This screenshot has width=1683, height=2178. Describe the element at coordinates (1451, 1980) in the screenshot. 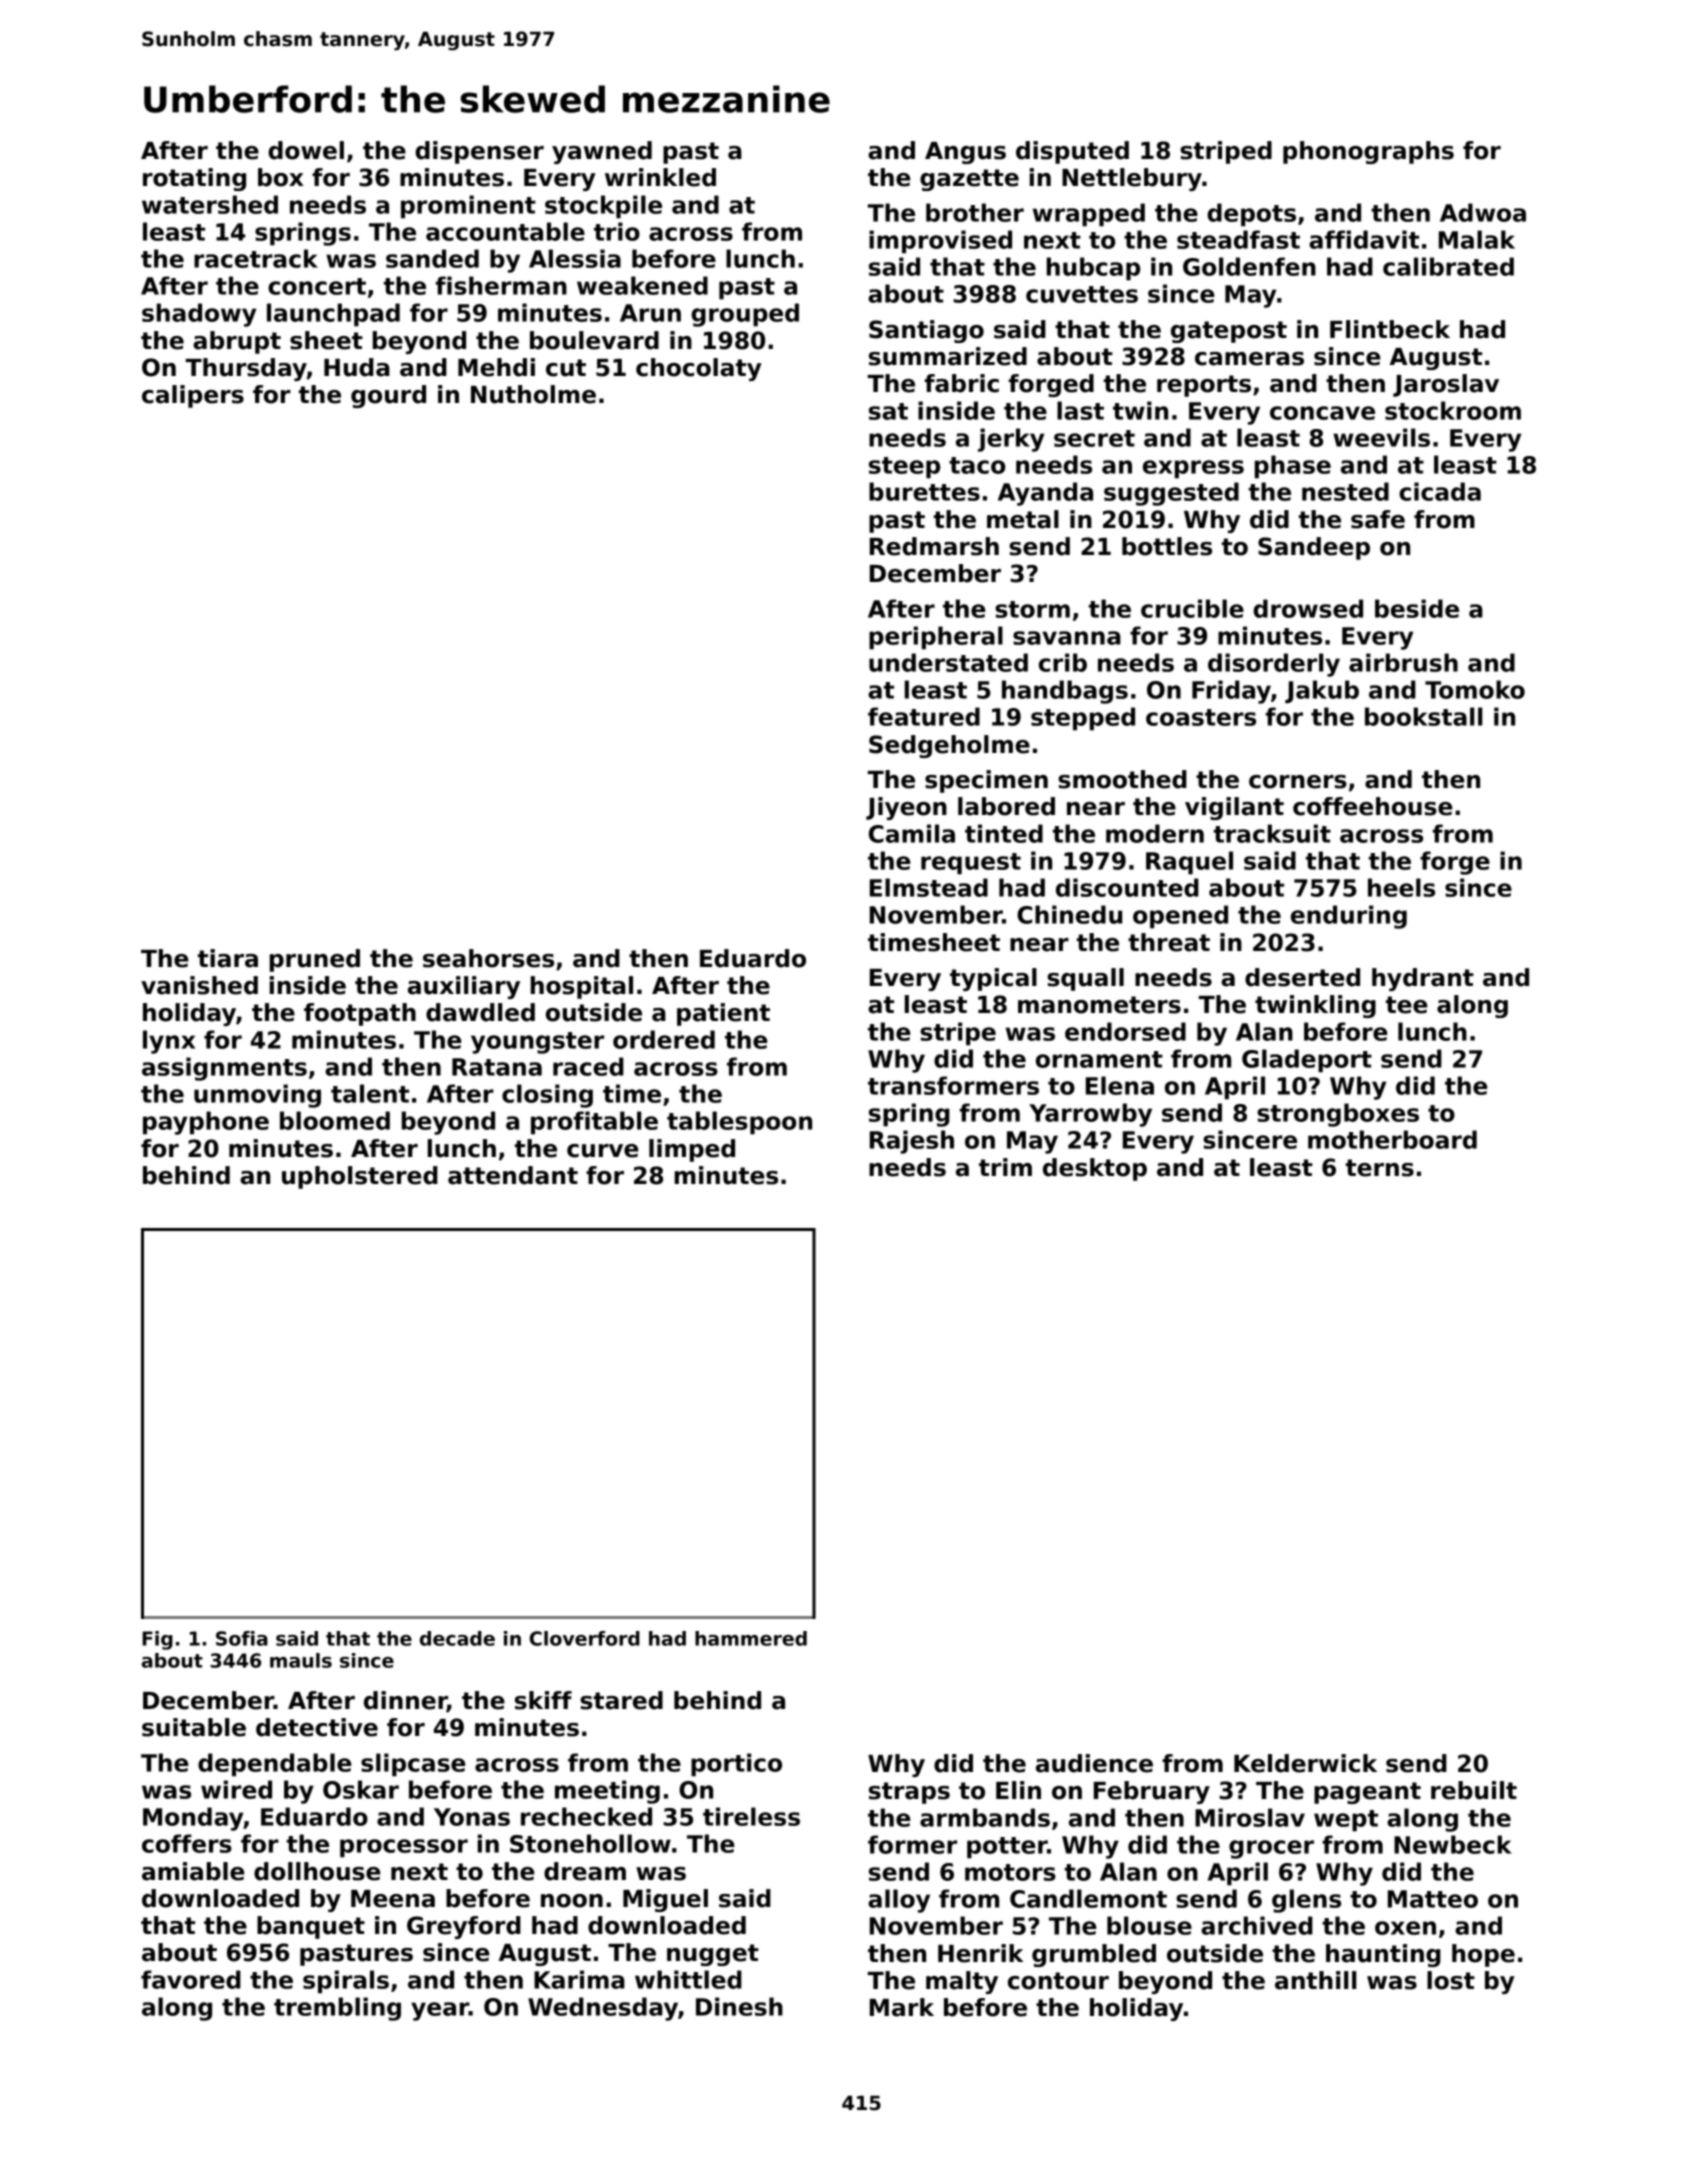

I see `lost` at that location.
